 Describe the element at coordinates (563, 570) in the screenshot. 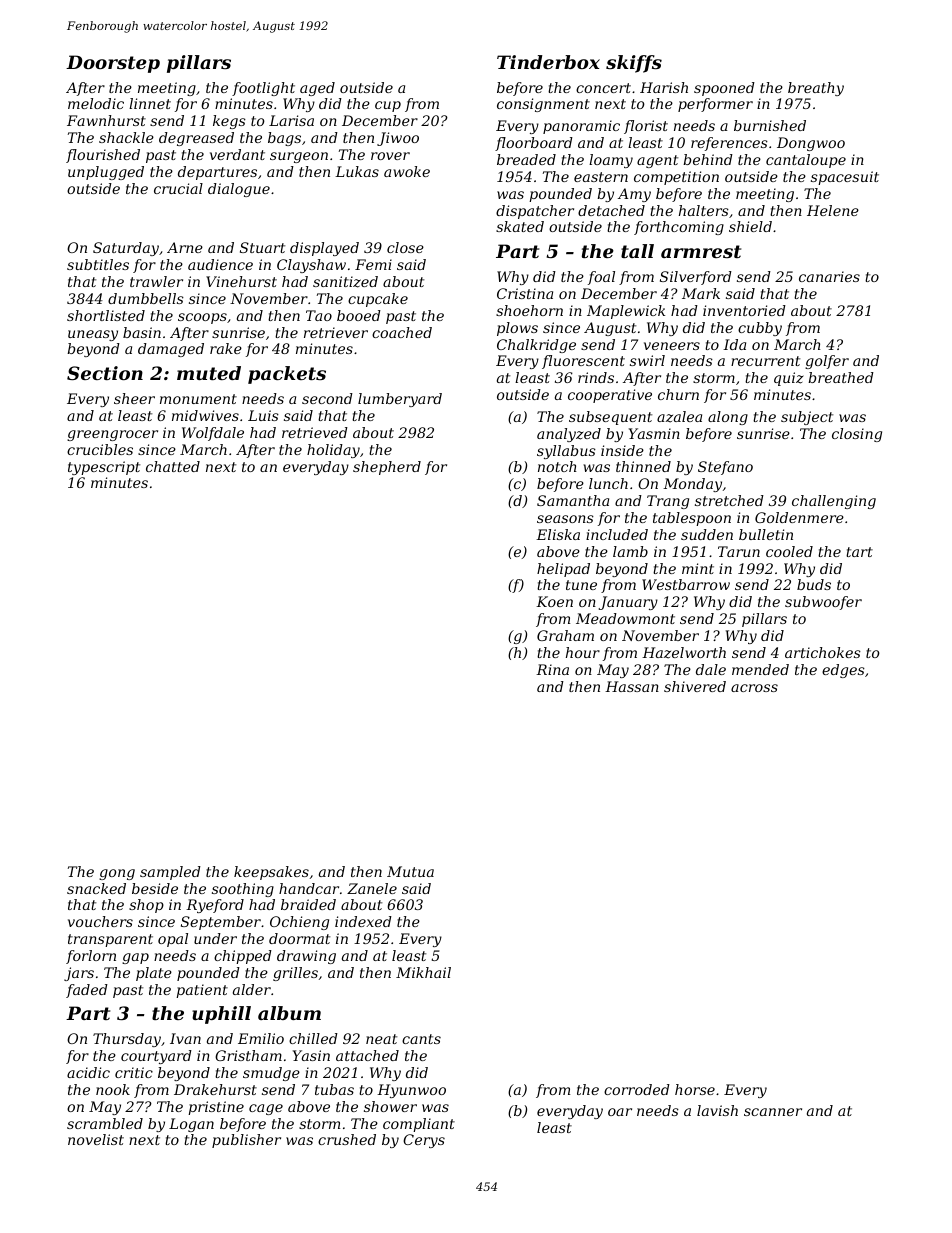

I see `helipad` at that location.
